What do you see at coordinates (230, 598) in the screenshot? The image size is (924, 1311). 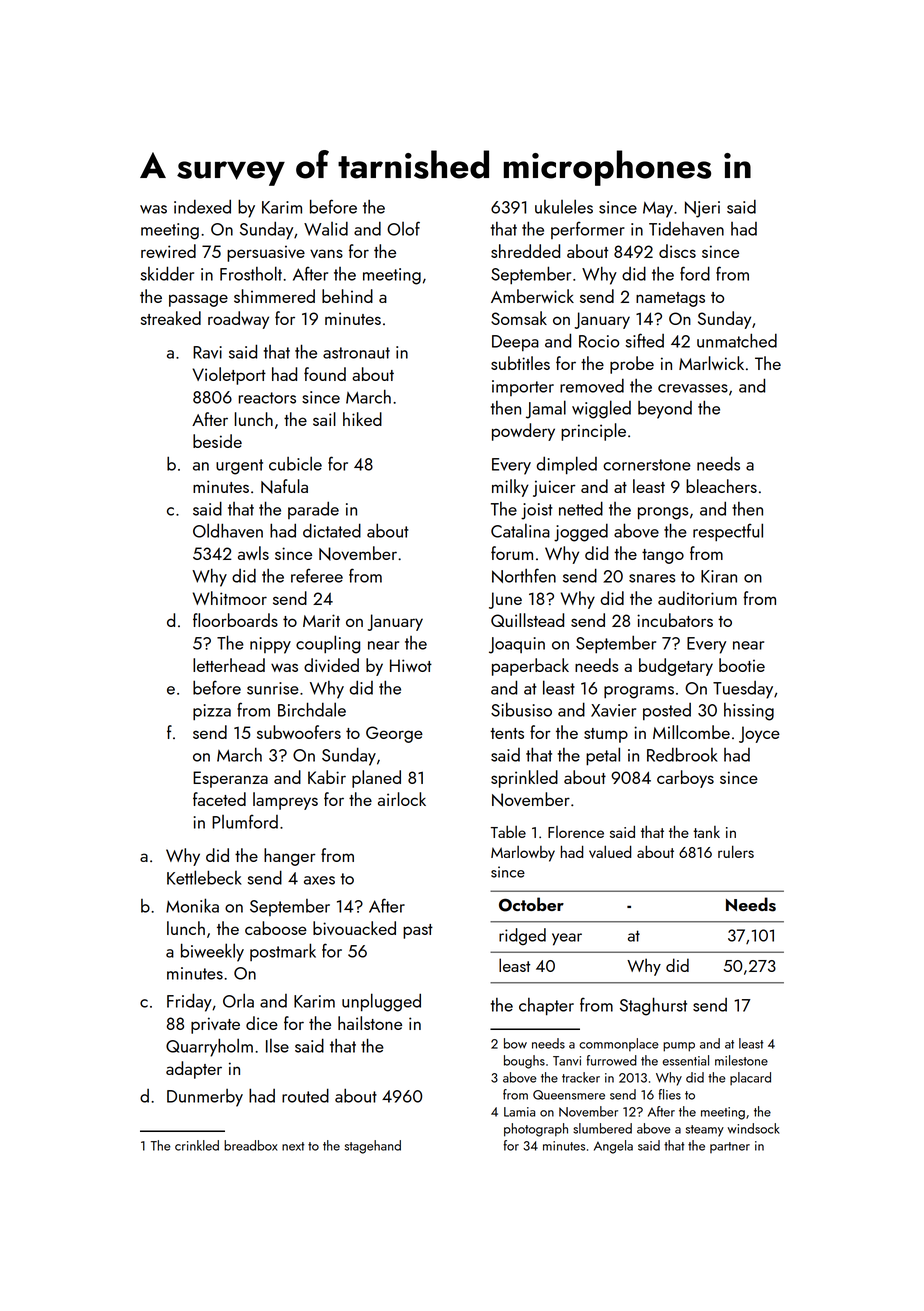 I see `Whitmoor` at bounding box center [230, 598].
